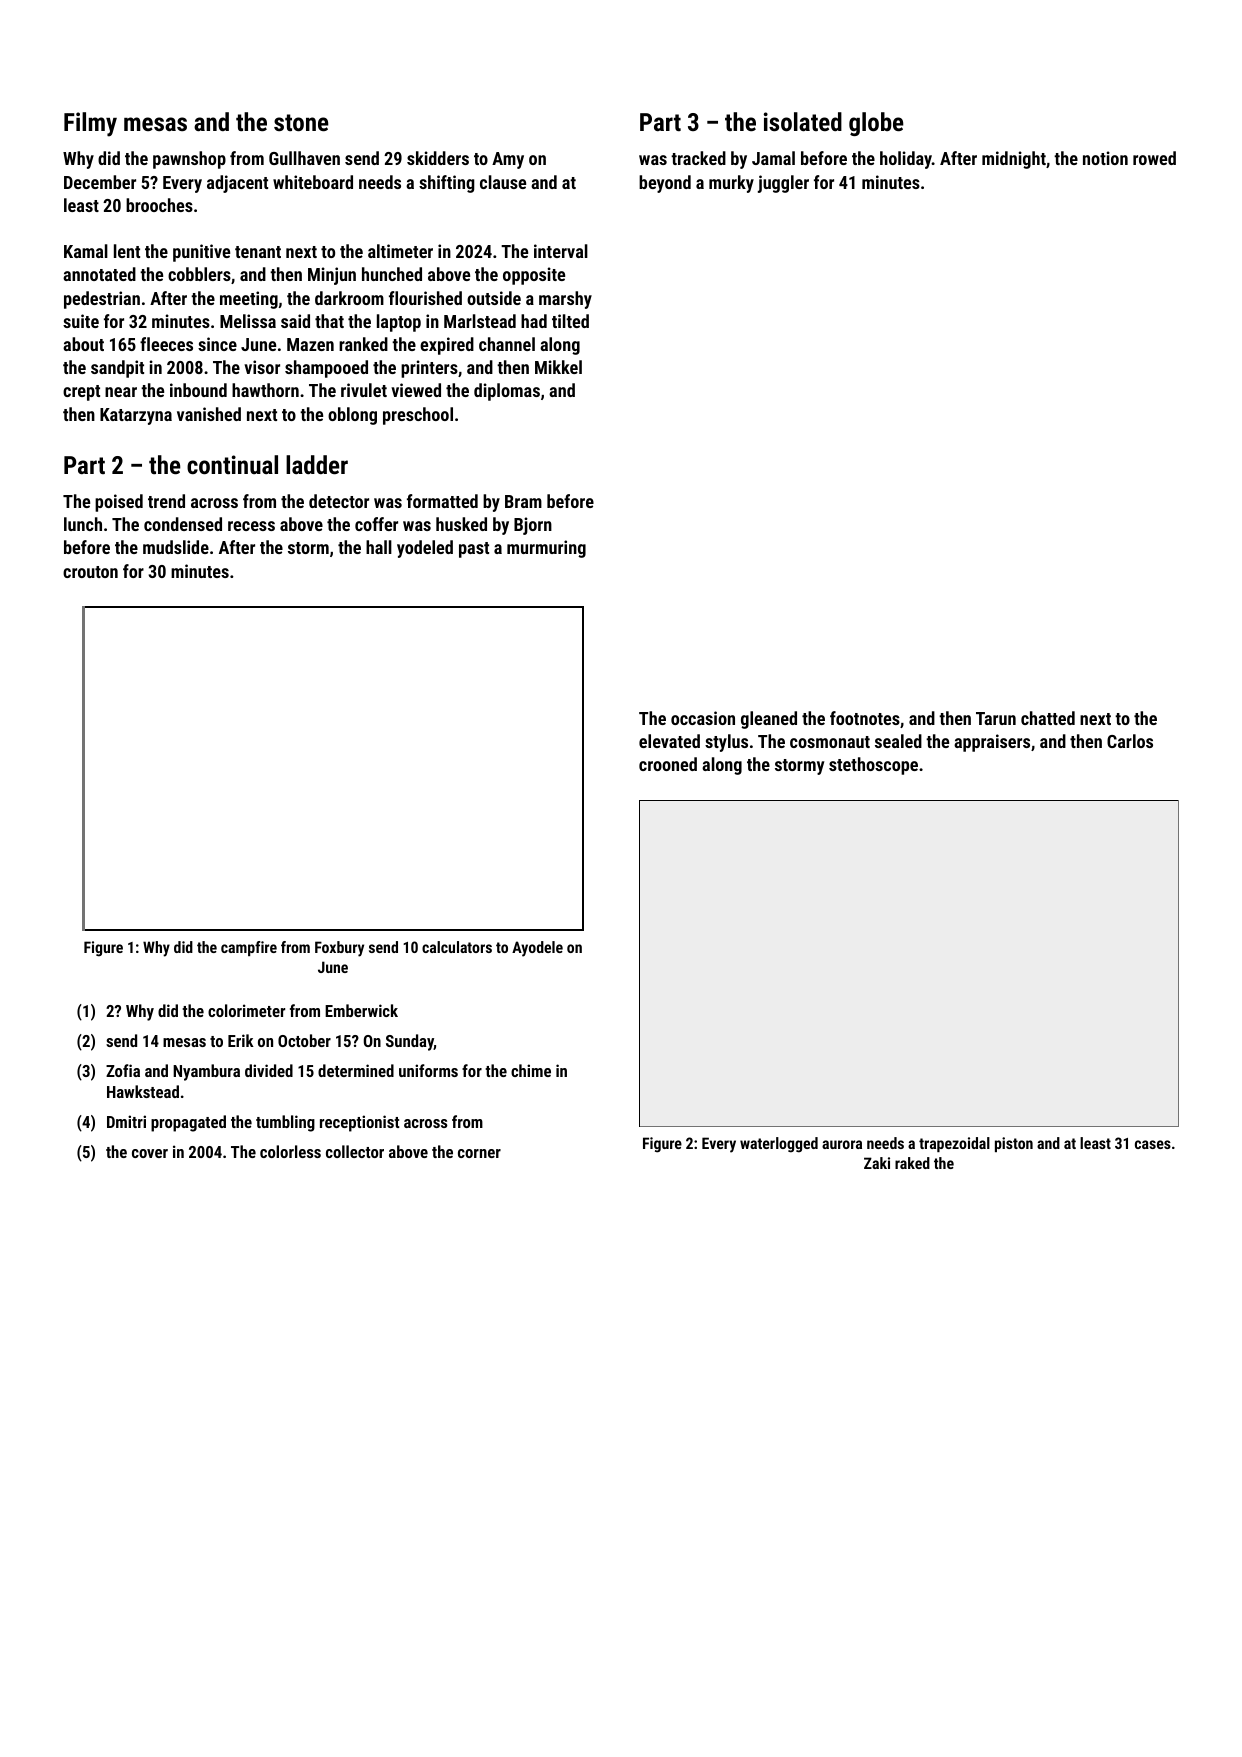 The height and width of the image is (1757, 1242). I want to click on piston, so click(1014, 1144).
